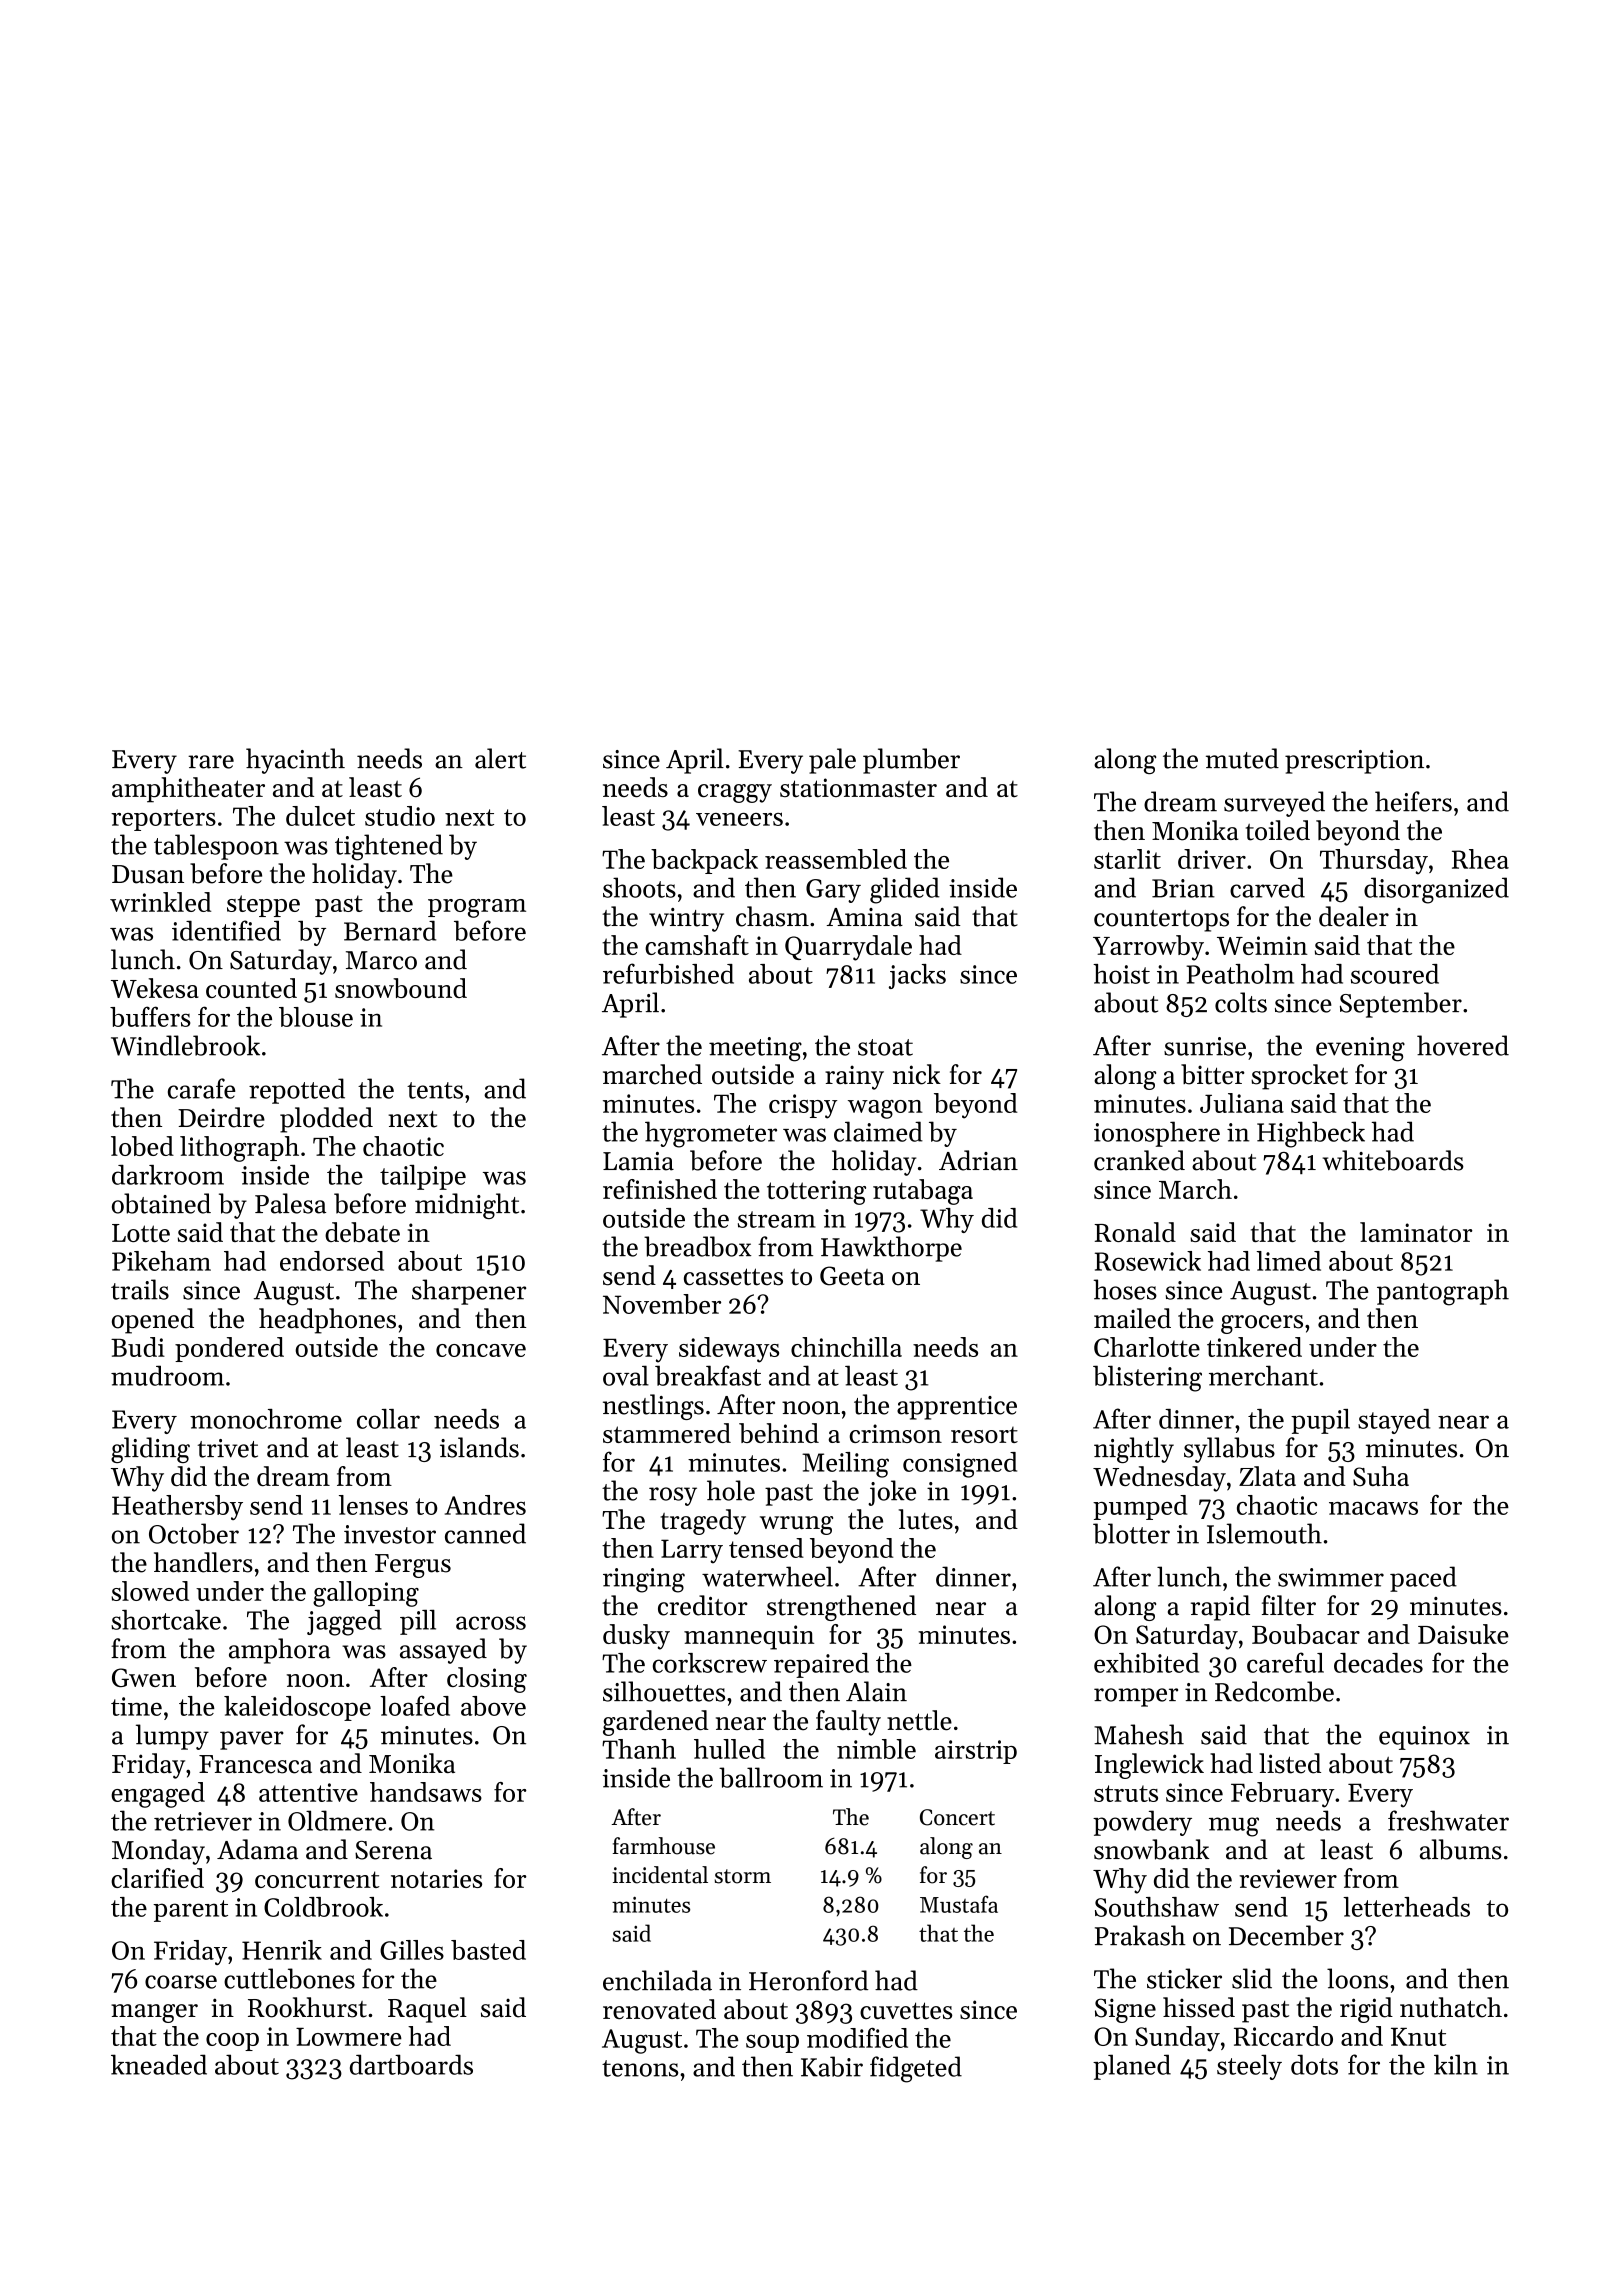 Image resolution: width=1620 pixels, height=2292 pixels. What do you see at coordinates (1436, 890) in the screenshot?
I see `disorganized` at bounding box center [1436, 890].
